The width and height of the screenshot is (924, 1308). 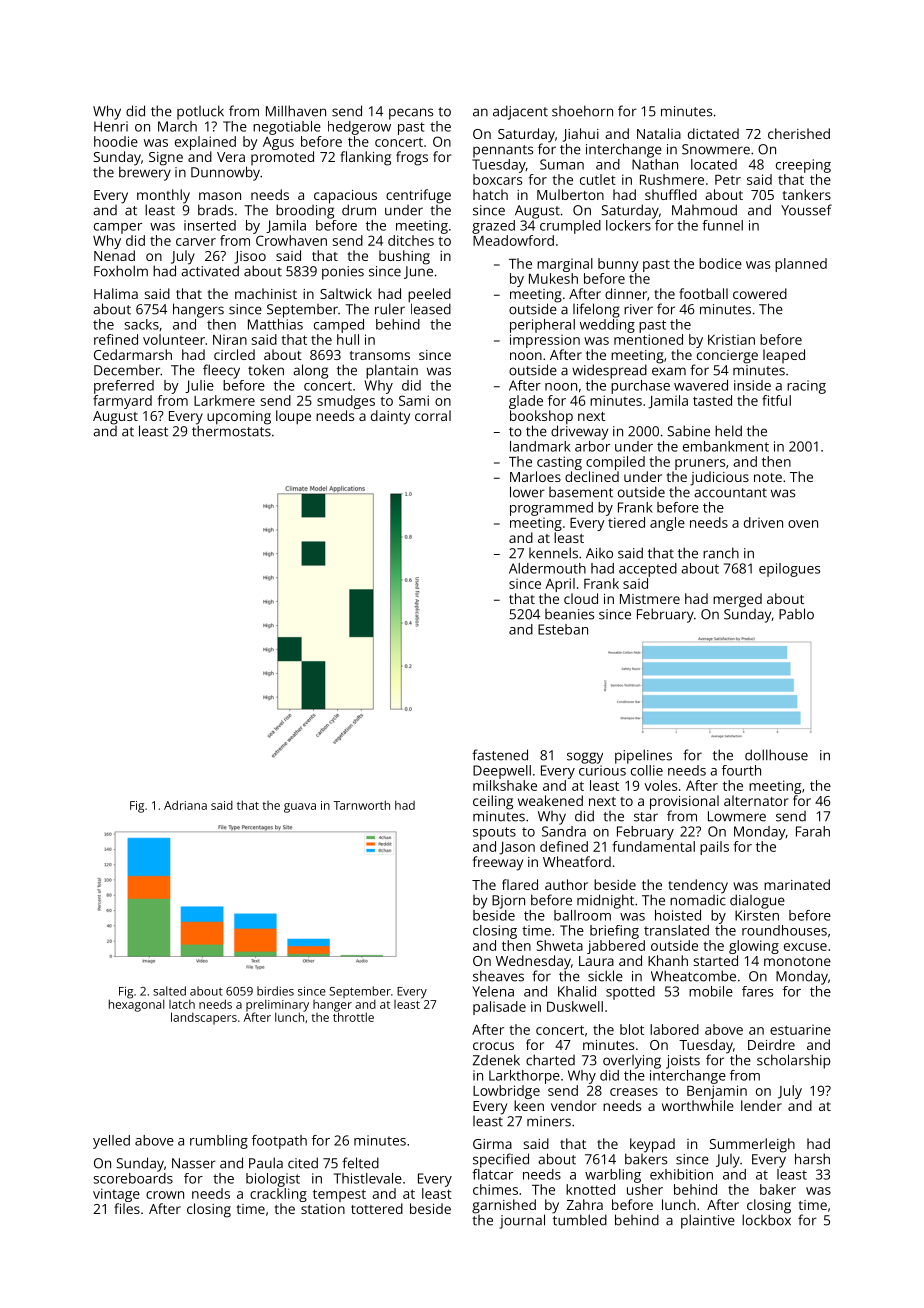 What do you see at coordinates (592, 446) in the screenshot?
I see `arbor` at bounding box center [592, 446].
